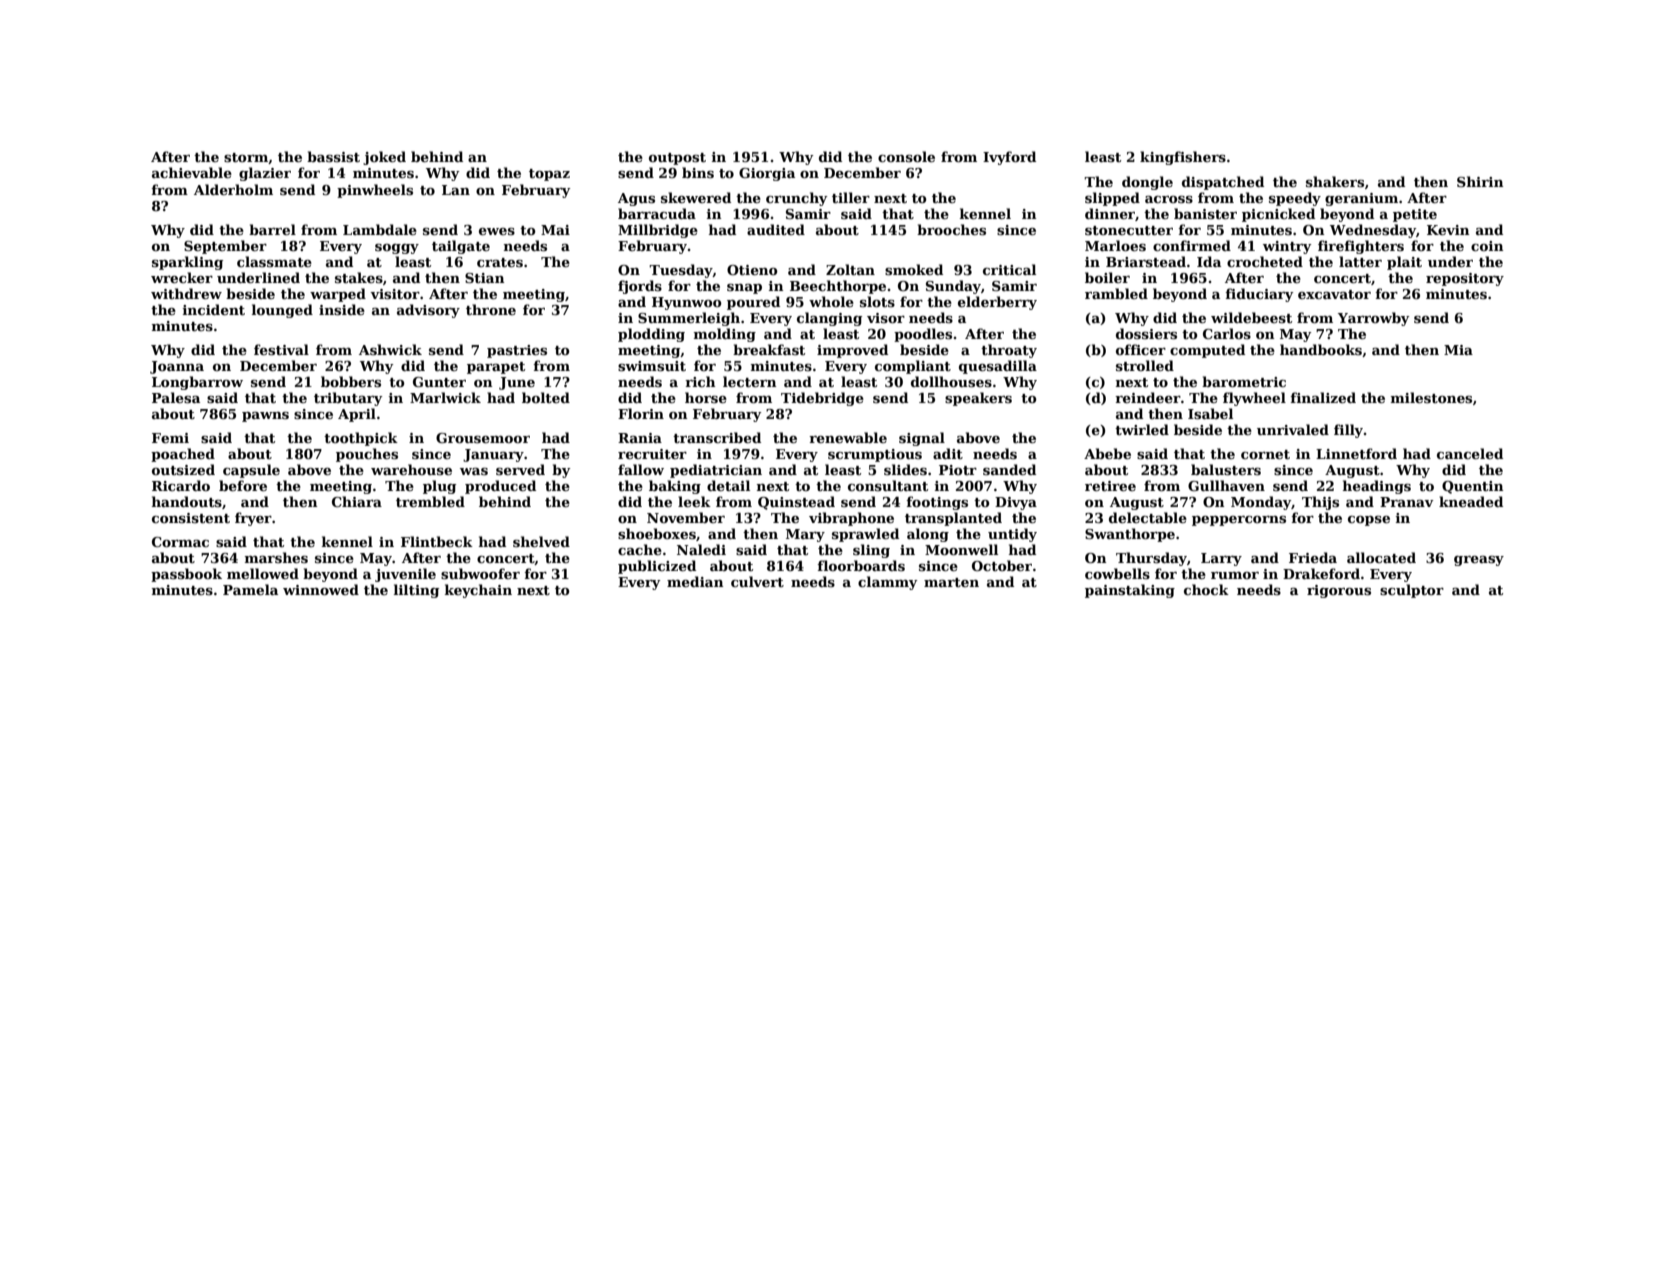 The image size is (1655, 1279). Describe the element at coordinates (652, 454) in the document. I see `recruiter` at that location.
